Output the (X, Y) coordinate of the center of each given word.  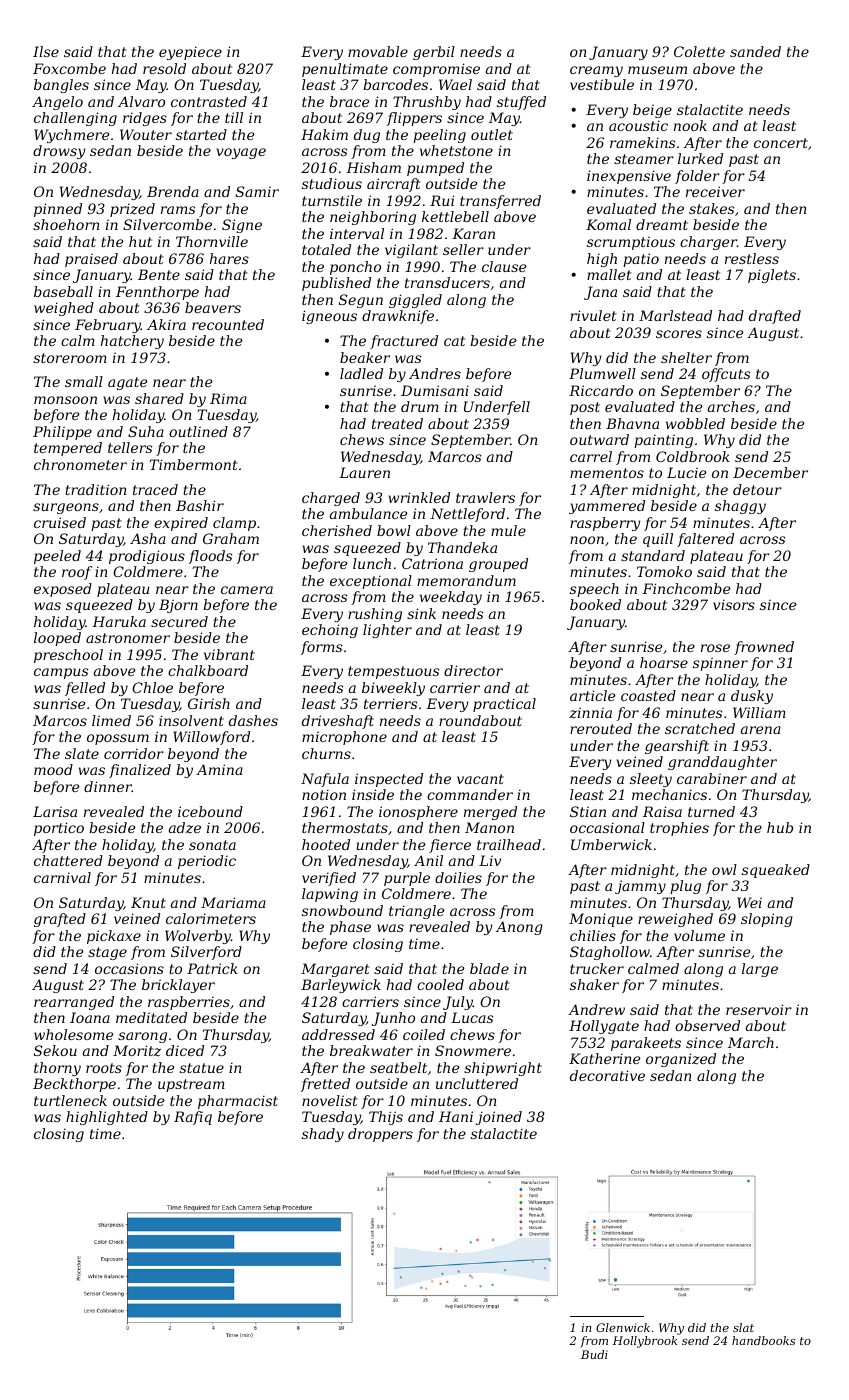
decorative (607, 1075)
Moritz (137, 1051)
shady (323, 1135)
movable (378, 51)
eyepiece (190, 53)
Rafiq (193, 1118)
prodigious (147, 557)
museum (657, 70)
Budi (594, 1354)
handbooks (763, 1340)
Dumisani (435, 390)
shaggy (740, 507)
